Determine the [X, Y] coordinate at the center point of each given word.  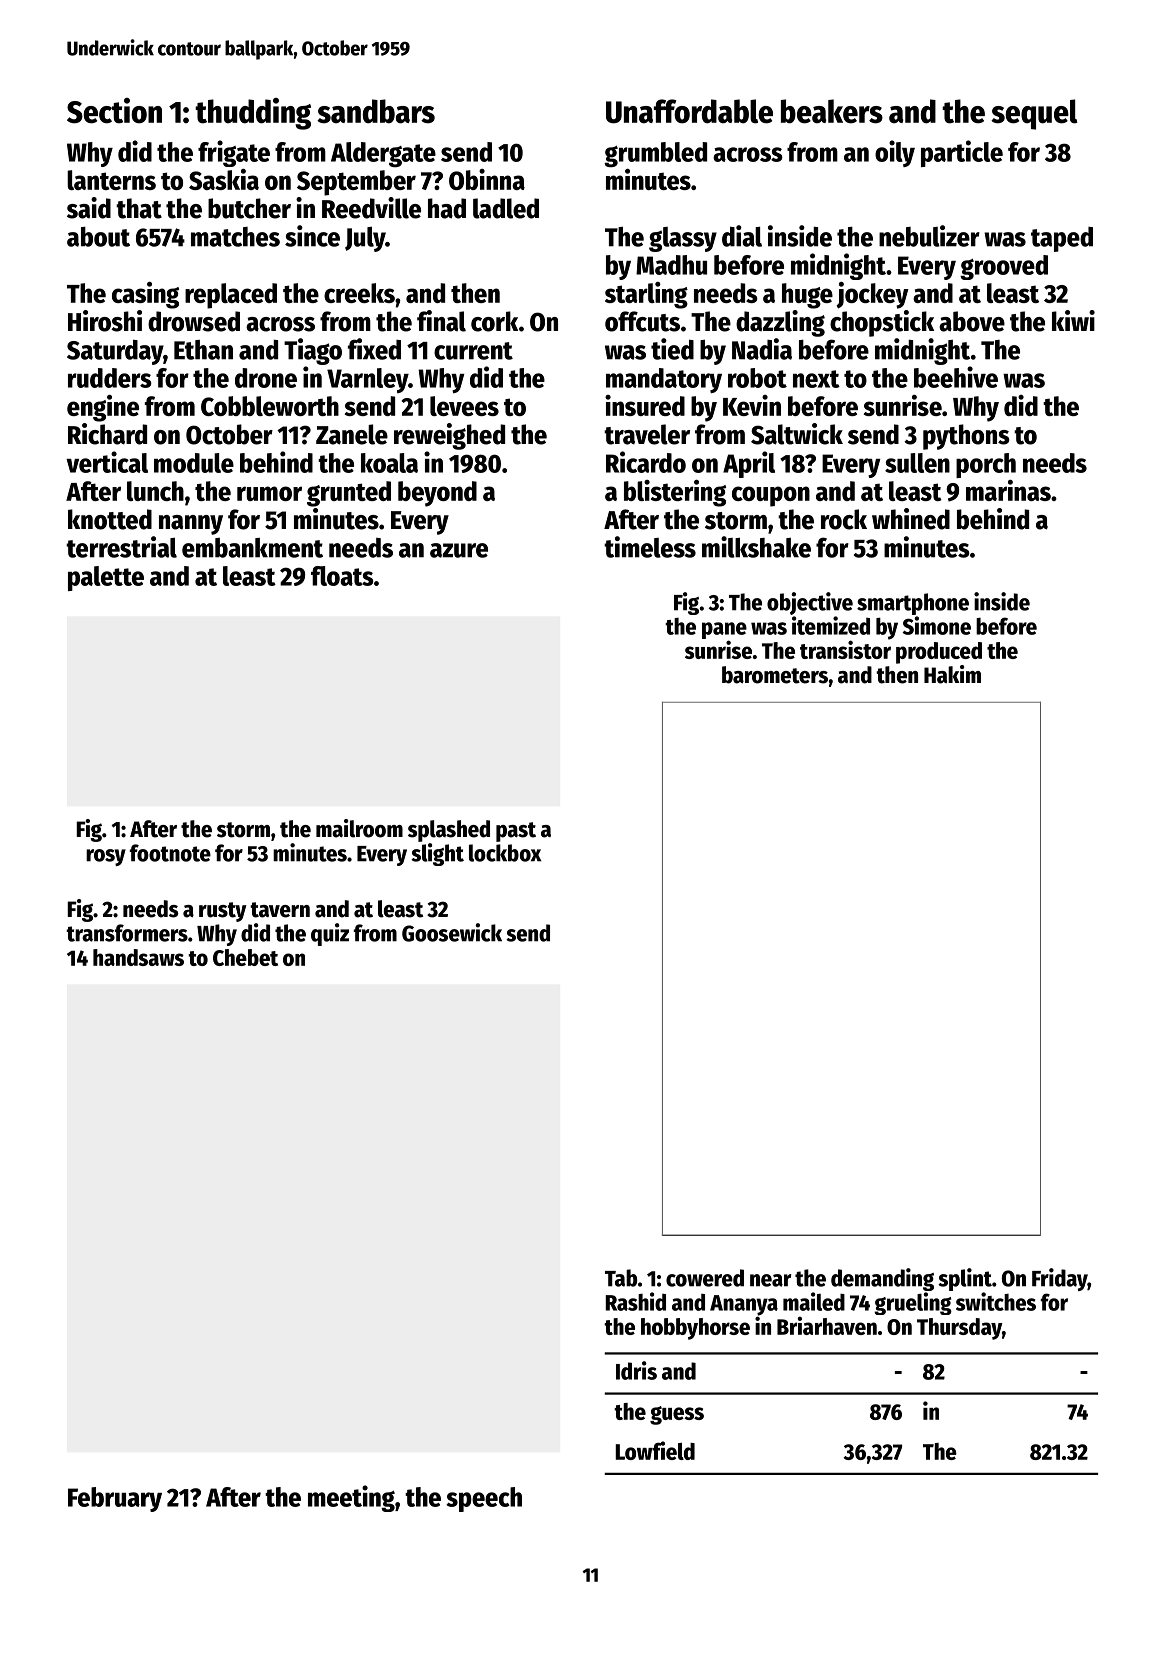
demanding [882, 1279]
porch [986, 465]
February [115, 1499]
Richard [107, 434]
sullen [917, 463]
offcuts [642, 321]
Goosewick [452, 932]
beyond [437, 494]
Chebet [245, 957]
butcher [249, 208]
